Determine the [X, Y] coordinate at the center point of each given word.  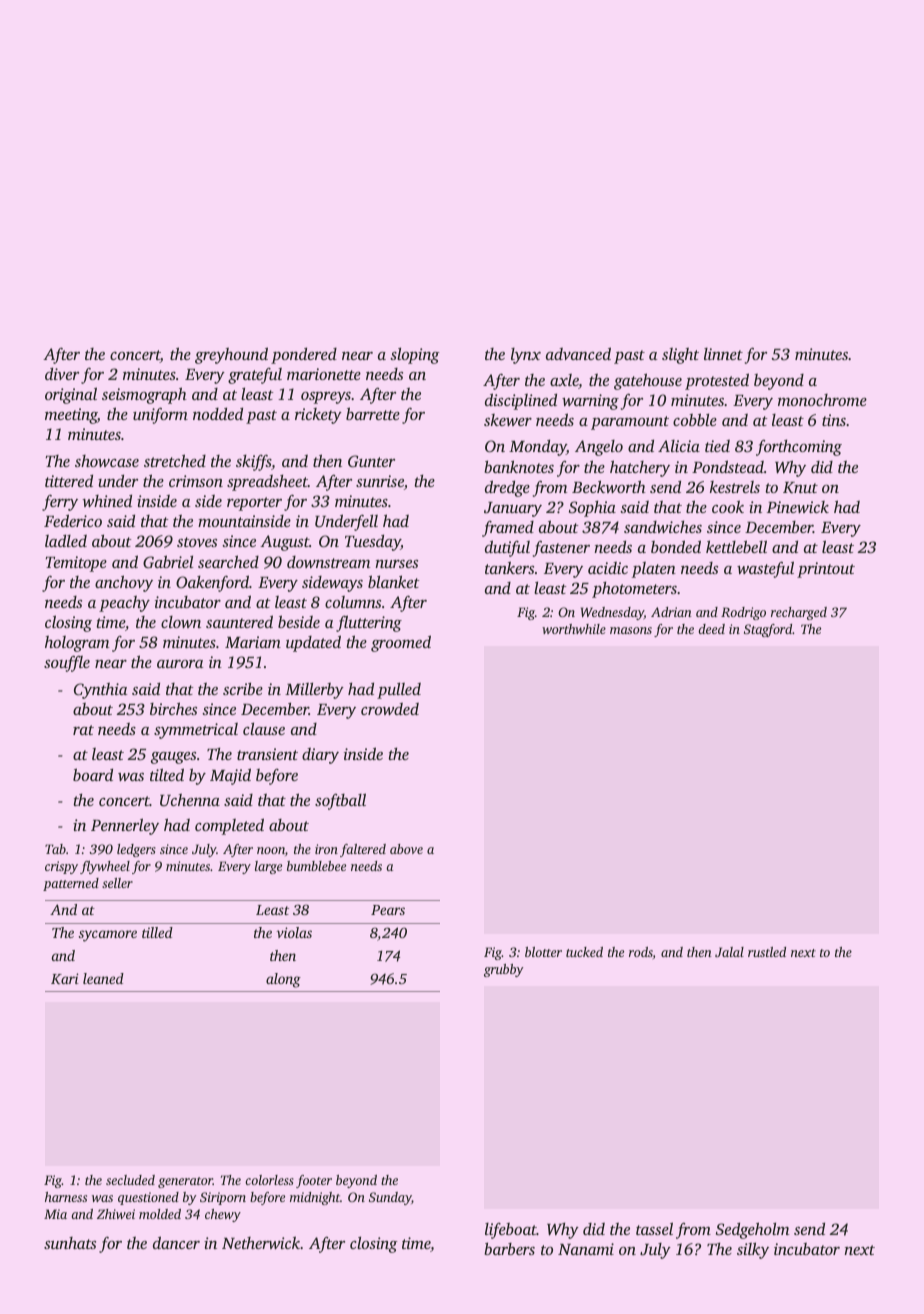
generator [185, 1182]
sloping [415, 355]
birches [173, 708]
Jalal [729, 952]
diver [62, 373]
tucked [584, 952]
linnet [723, 354]
